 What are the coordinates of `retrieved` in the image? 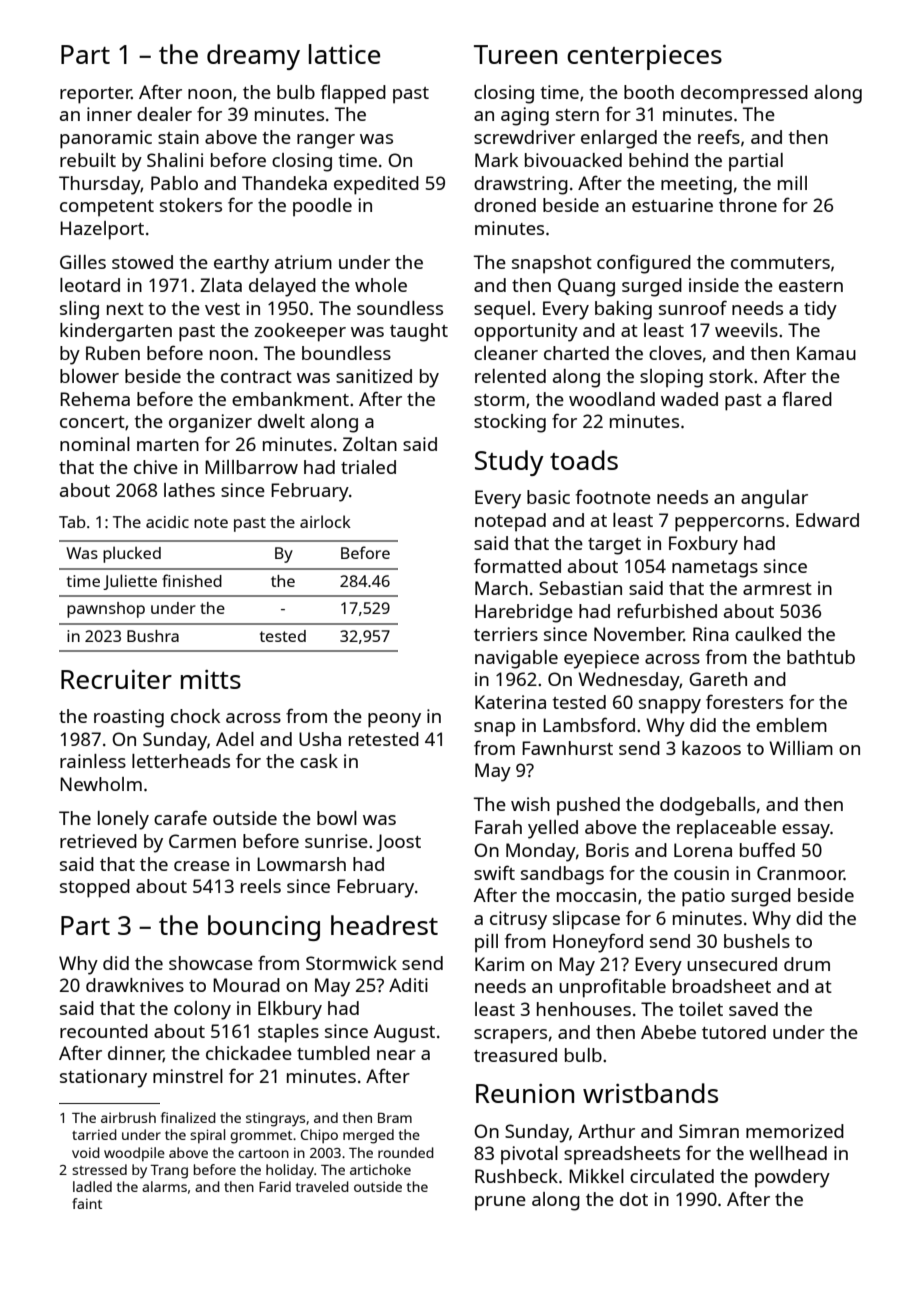 It's located at (98, 841).
